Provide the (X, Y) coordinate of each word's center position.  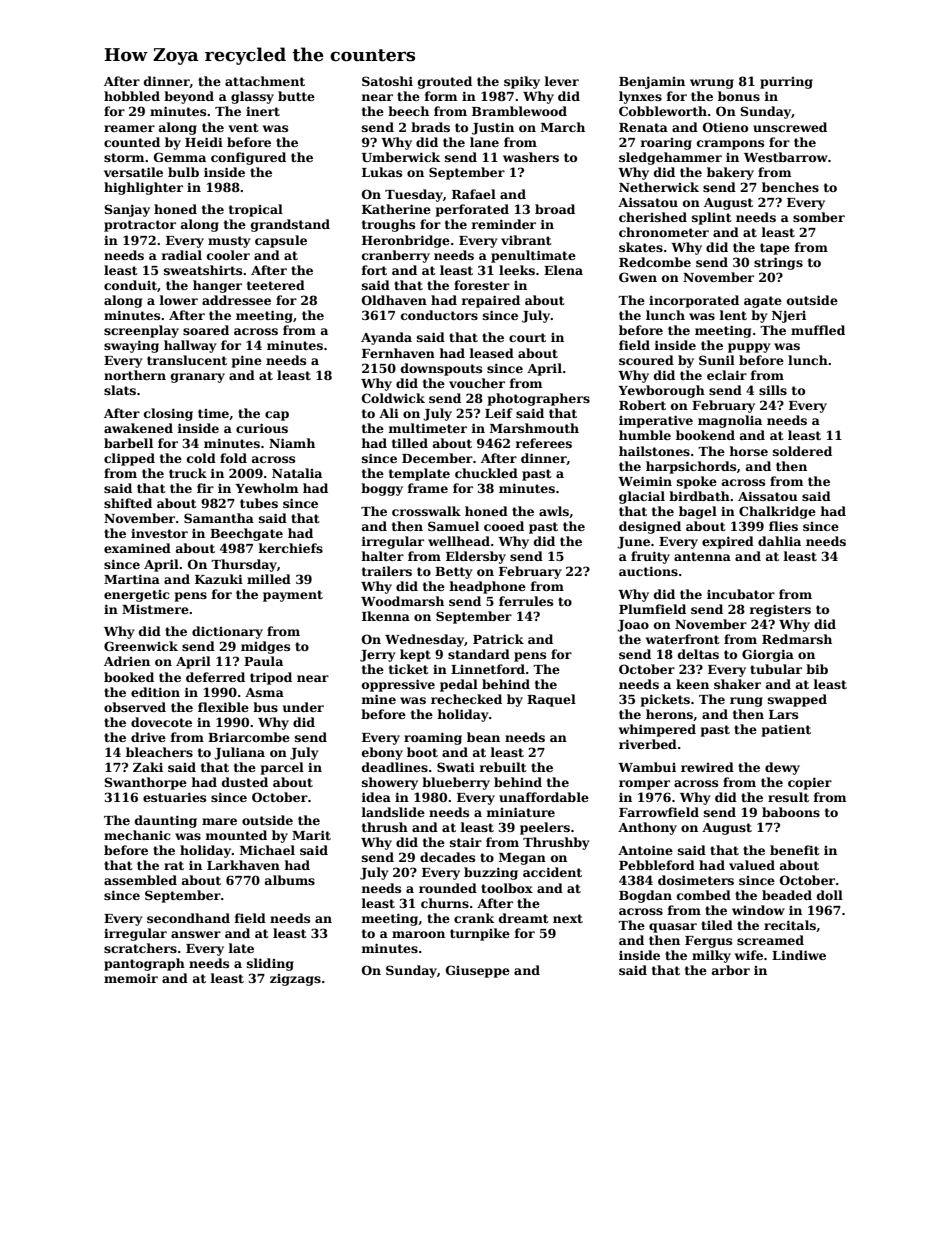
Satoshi (387, 81)
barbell (128, 443)
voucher (477, 383)
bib (817, 669)
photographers (539, 399)
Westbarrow (786, 157)
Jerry (378, 656)
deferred (215, 677)
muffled (818, 330)
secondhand (188, 918)
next (568, 918)
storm (124, 157)
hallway (190, 346)
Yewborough (661, 391)
